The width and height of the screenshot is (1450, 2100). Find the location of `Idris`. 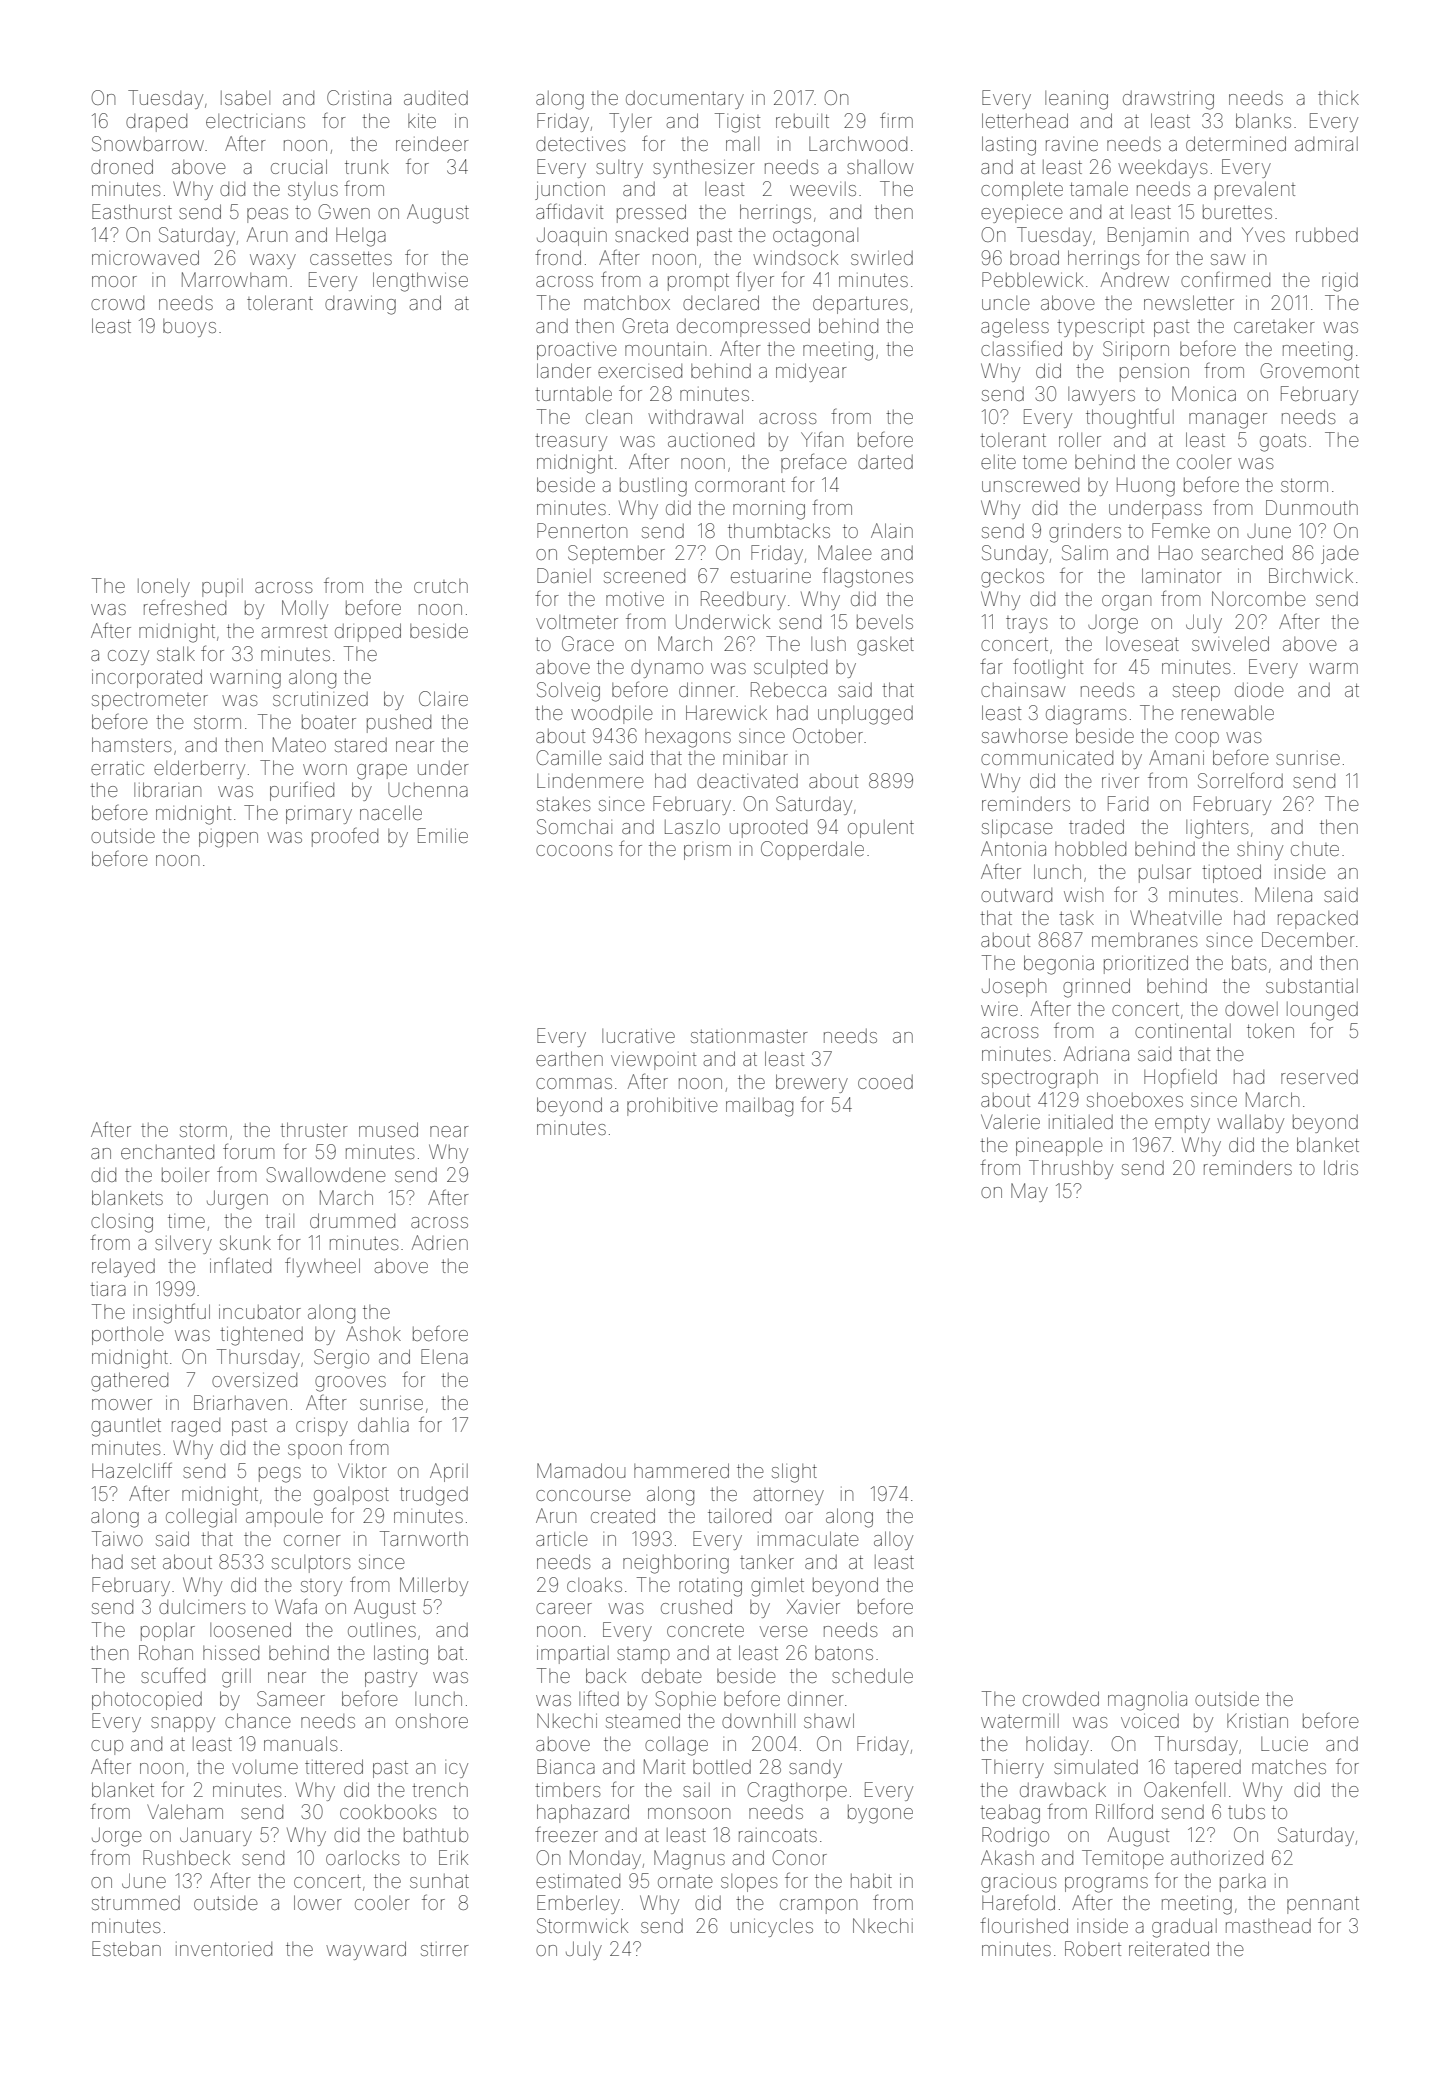

Idris is located at coordinates (1341, 1167).
